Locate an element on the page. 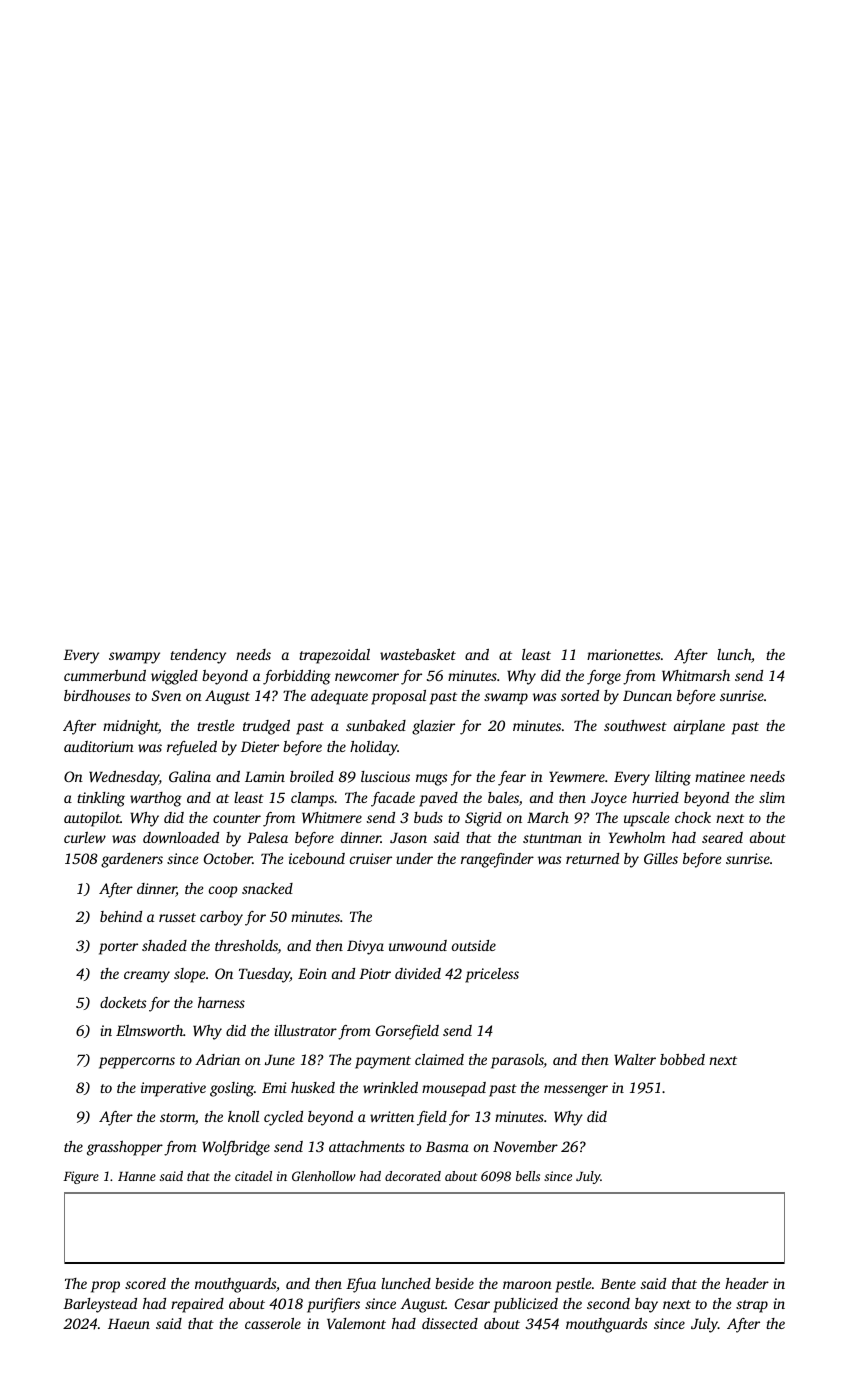 Image resolution: width=849 pixels, height=1400 pixels. November is located at coordinates (525, 1146).
